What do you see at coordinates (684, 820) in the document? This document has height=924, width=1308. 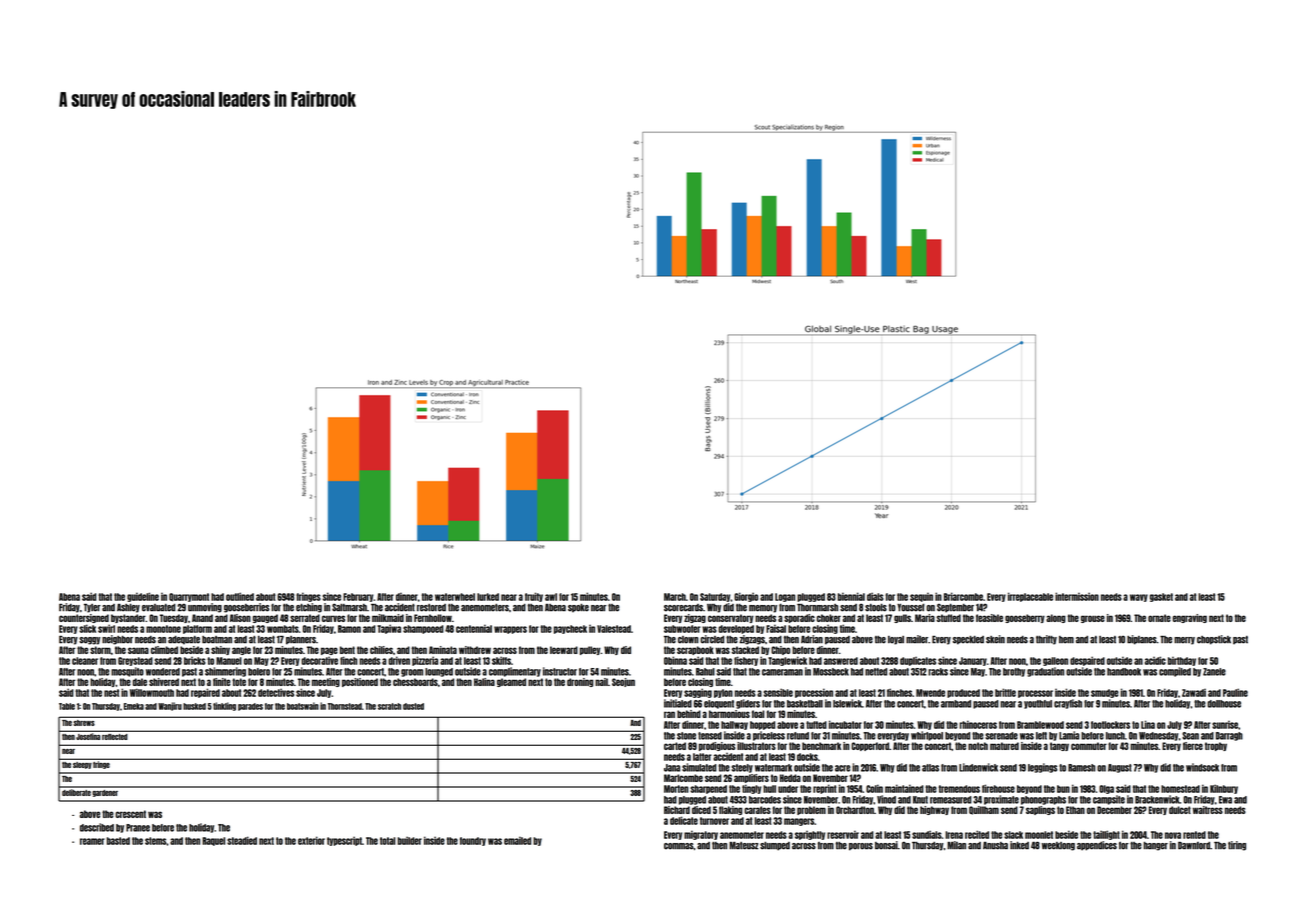 I see `delicate` at bounding box center [684, 820].
